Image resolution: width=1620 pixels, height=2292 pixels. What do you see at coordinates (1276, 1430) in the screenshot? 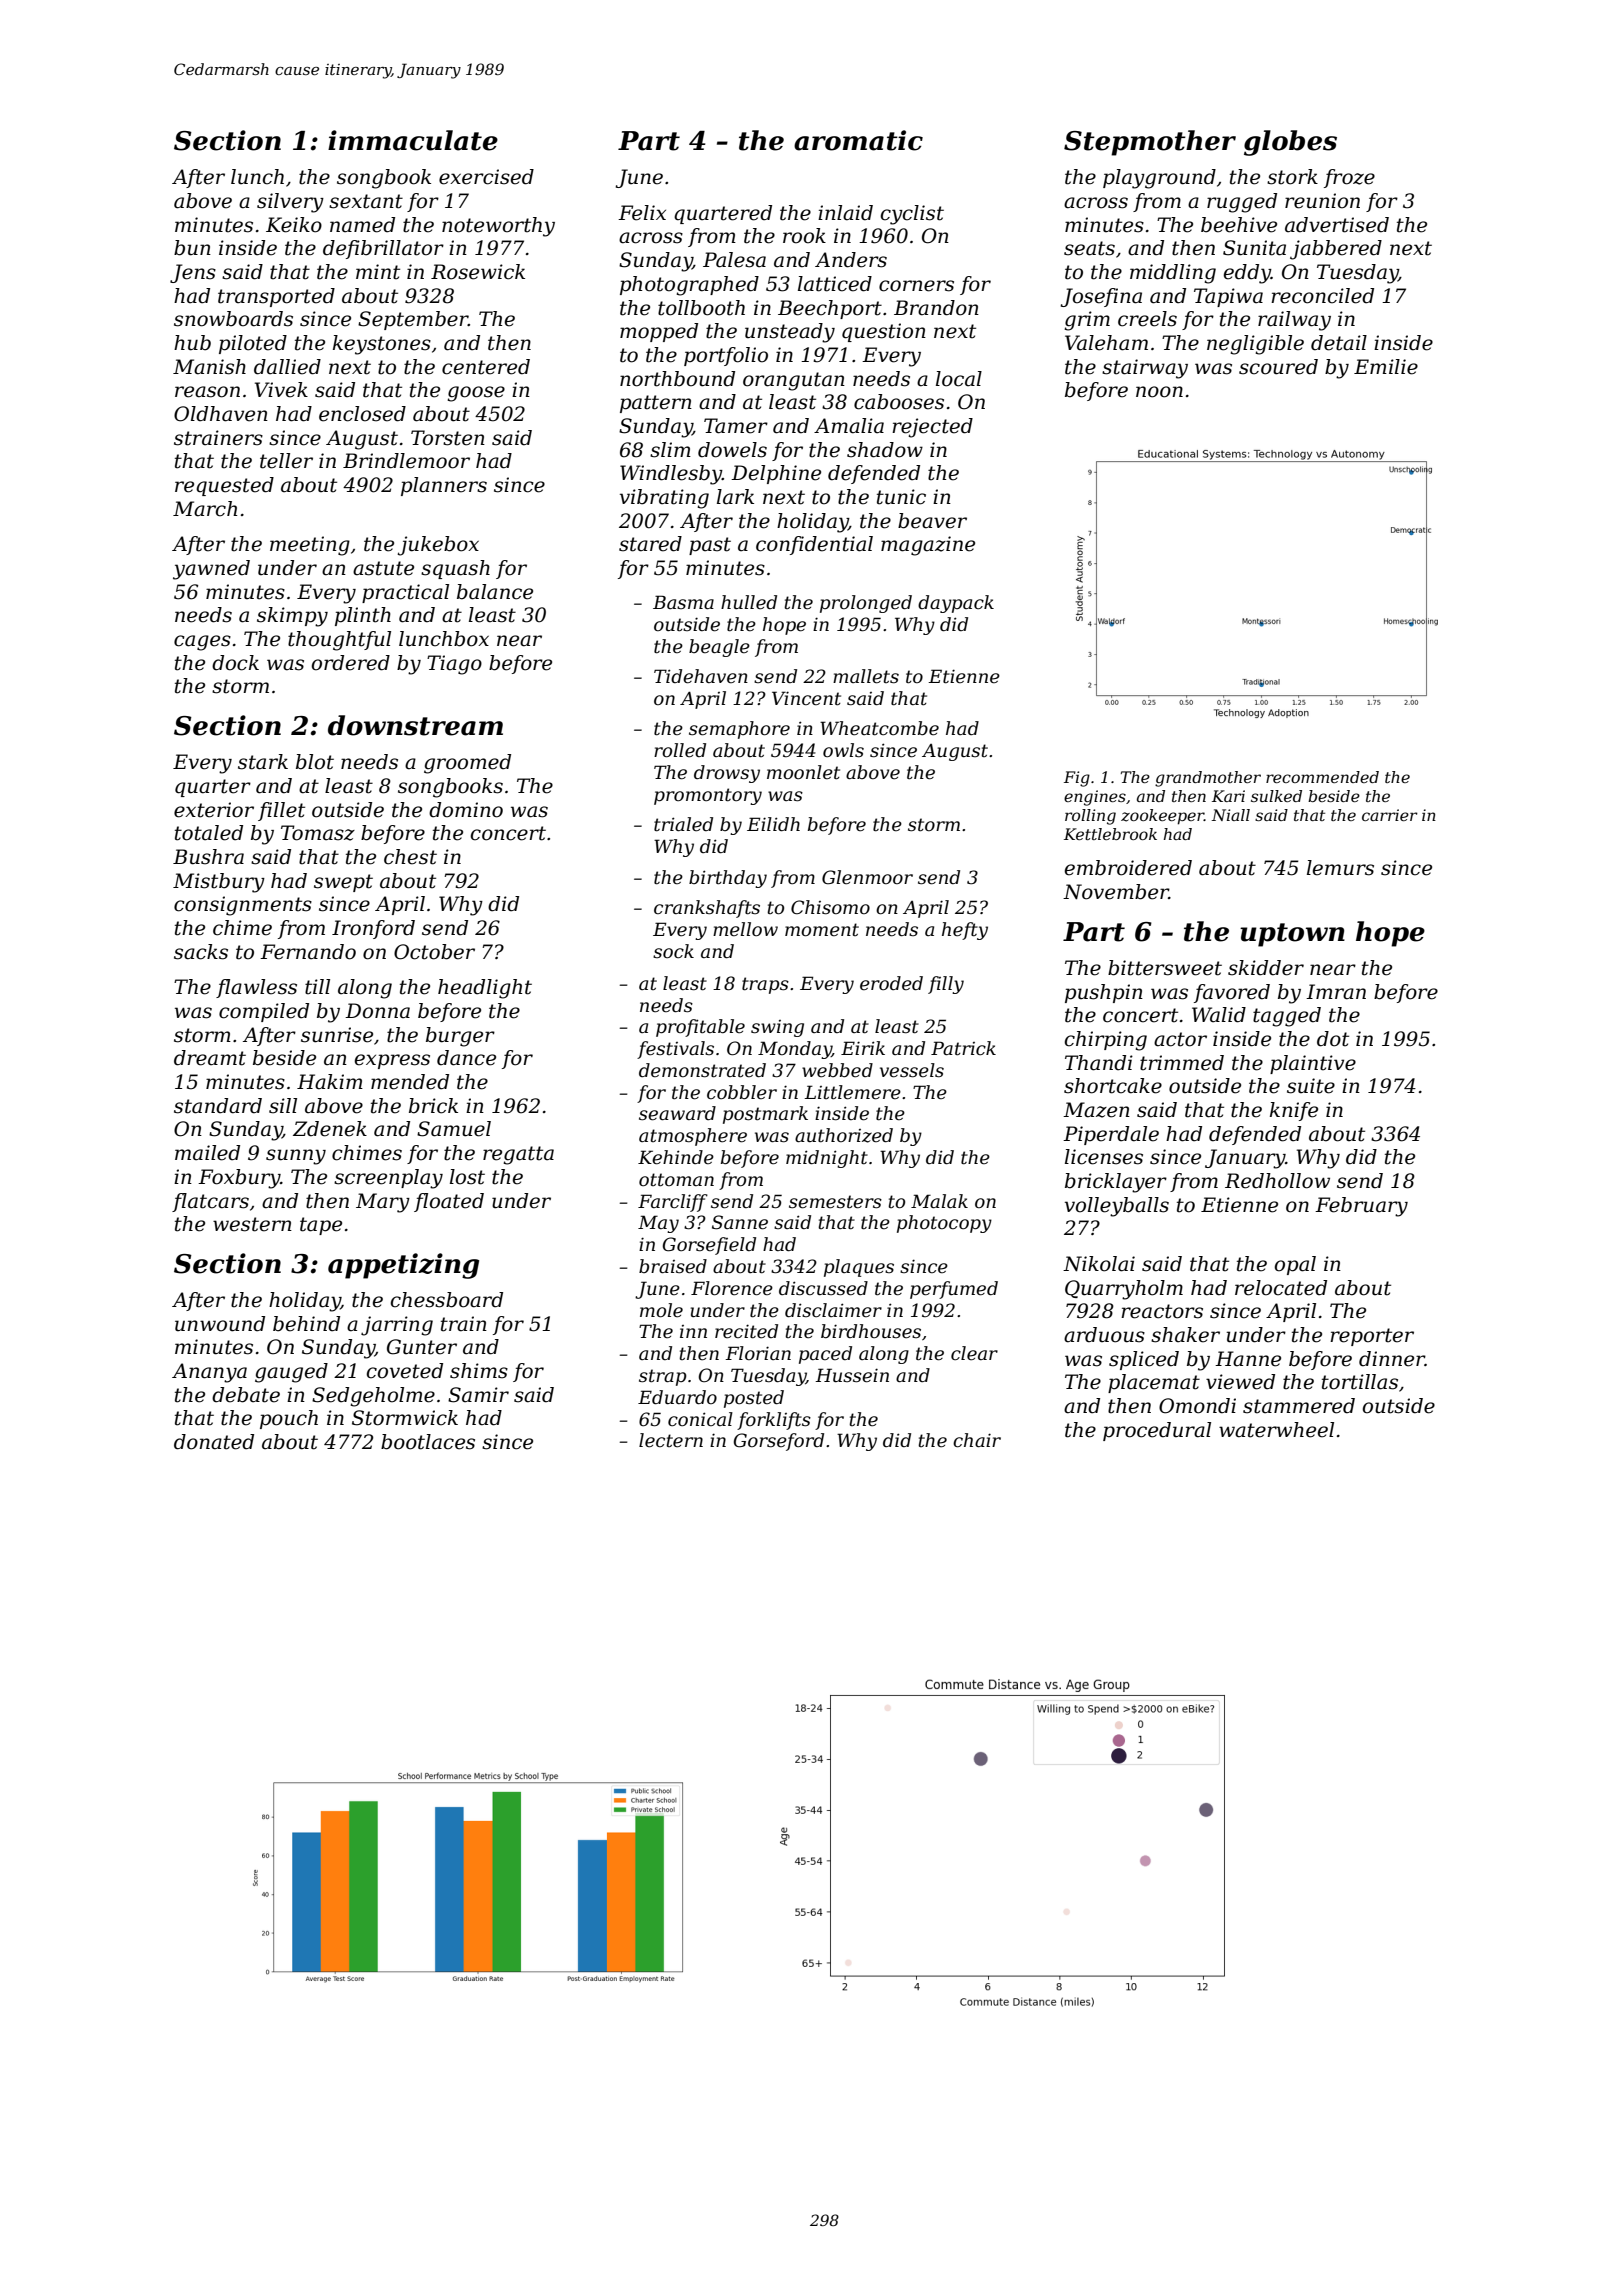
I see `waterwheel` at bounding box center [1276, 1430].
